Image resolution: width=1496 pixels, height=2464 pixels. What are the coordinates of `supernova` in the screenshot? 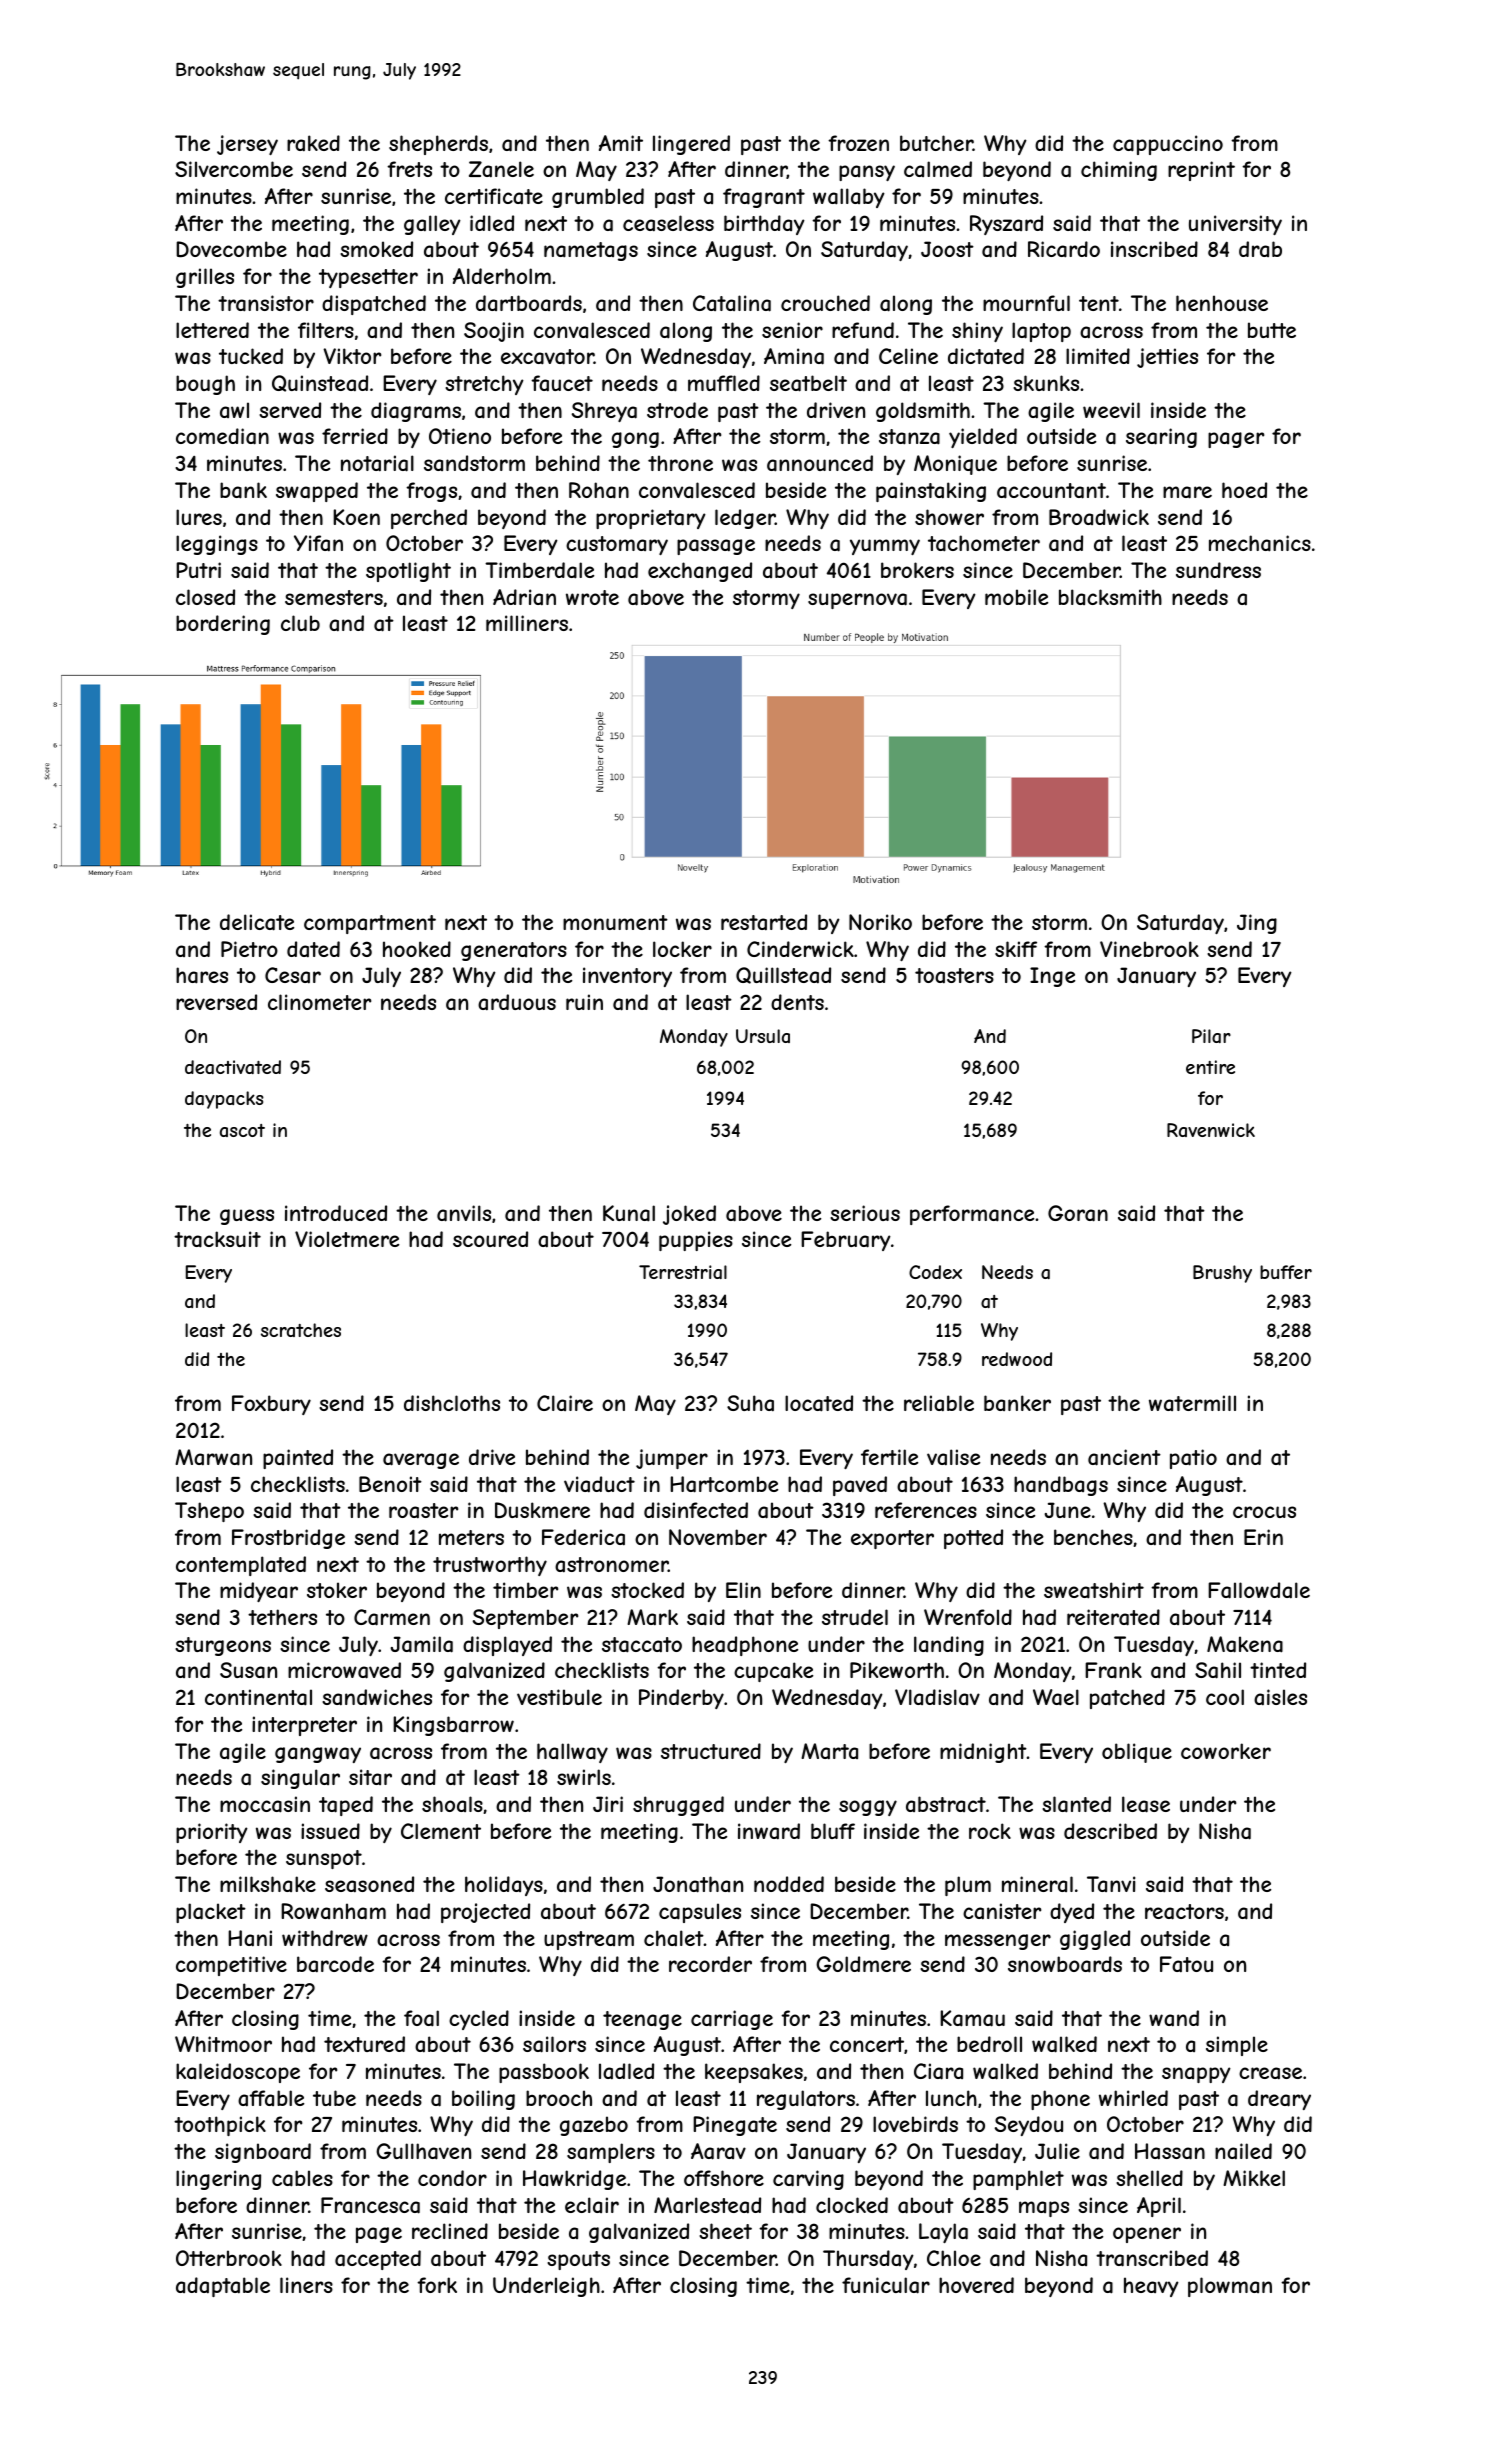 It's located at (857, 601).
